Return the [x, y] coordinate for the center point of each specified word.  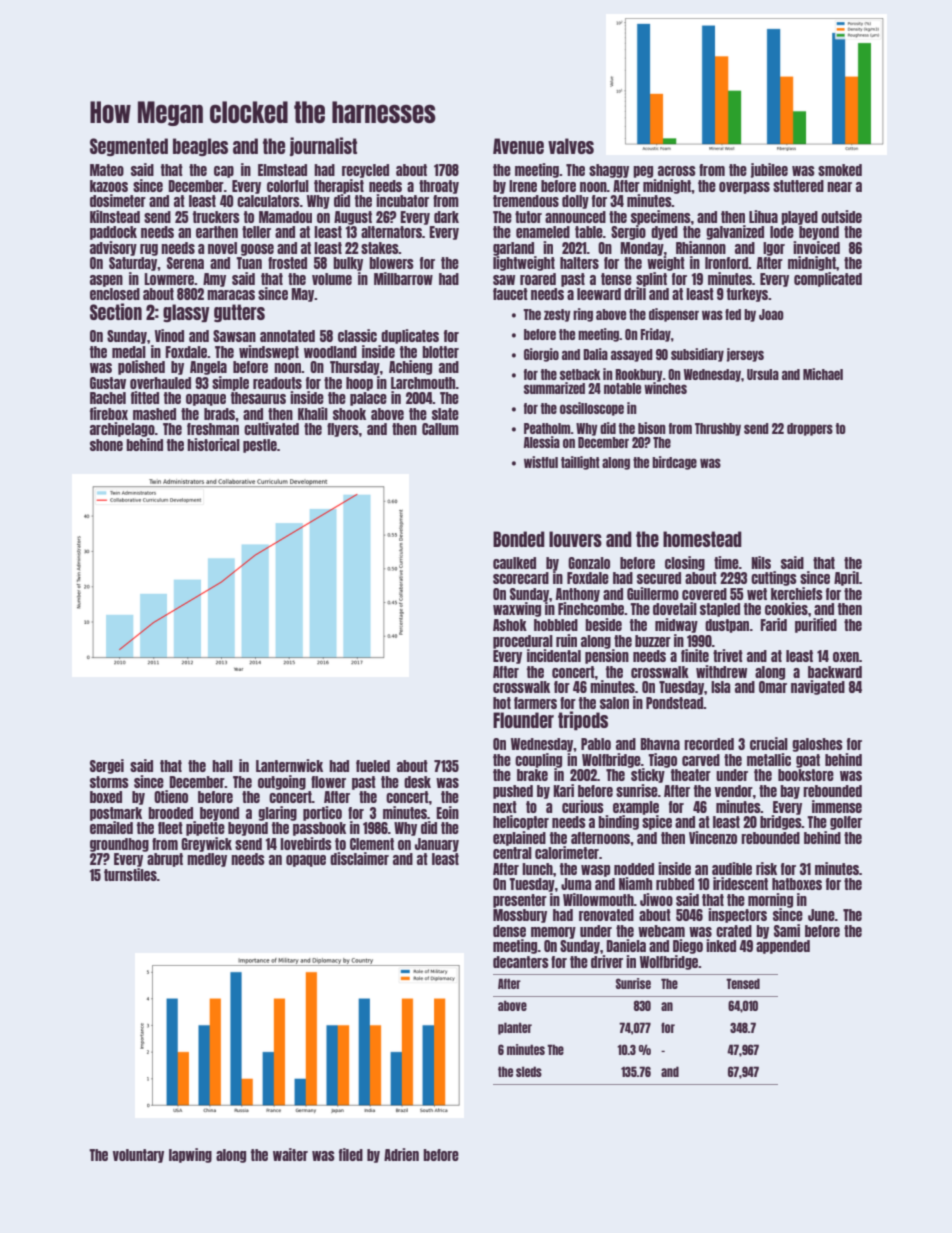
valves [571, 146]
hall [222, 766]
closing [685, 563]
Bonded [519, 539]
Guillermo [653, 593]
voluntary [138, 1156]
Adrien [401, 1154]
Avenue [518, 146]
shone [106, 445]
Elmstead [282, 170]
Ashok [510, 625]
